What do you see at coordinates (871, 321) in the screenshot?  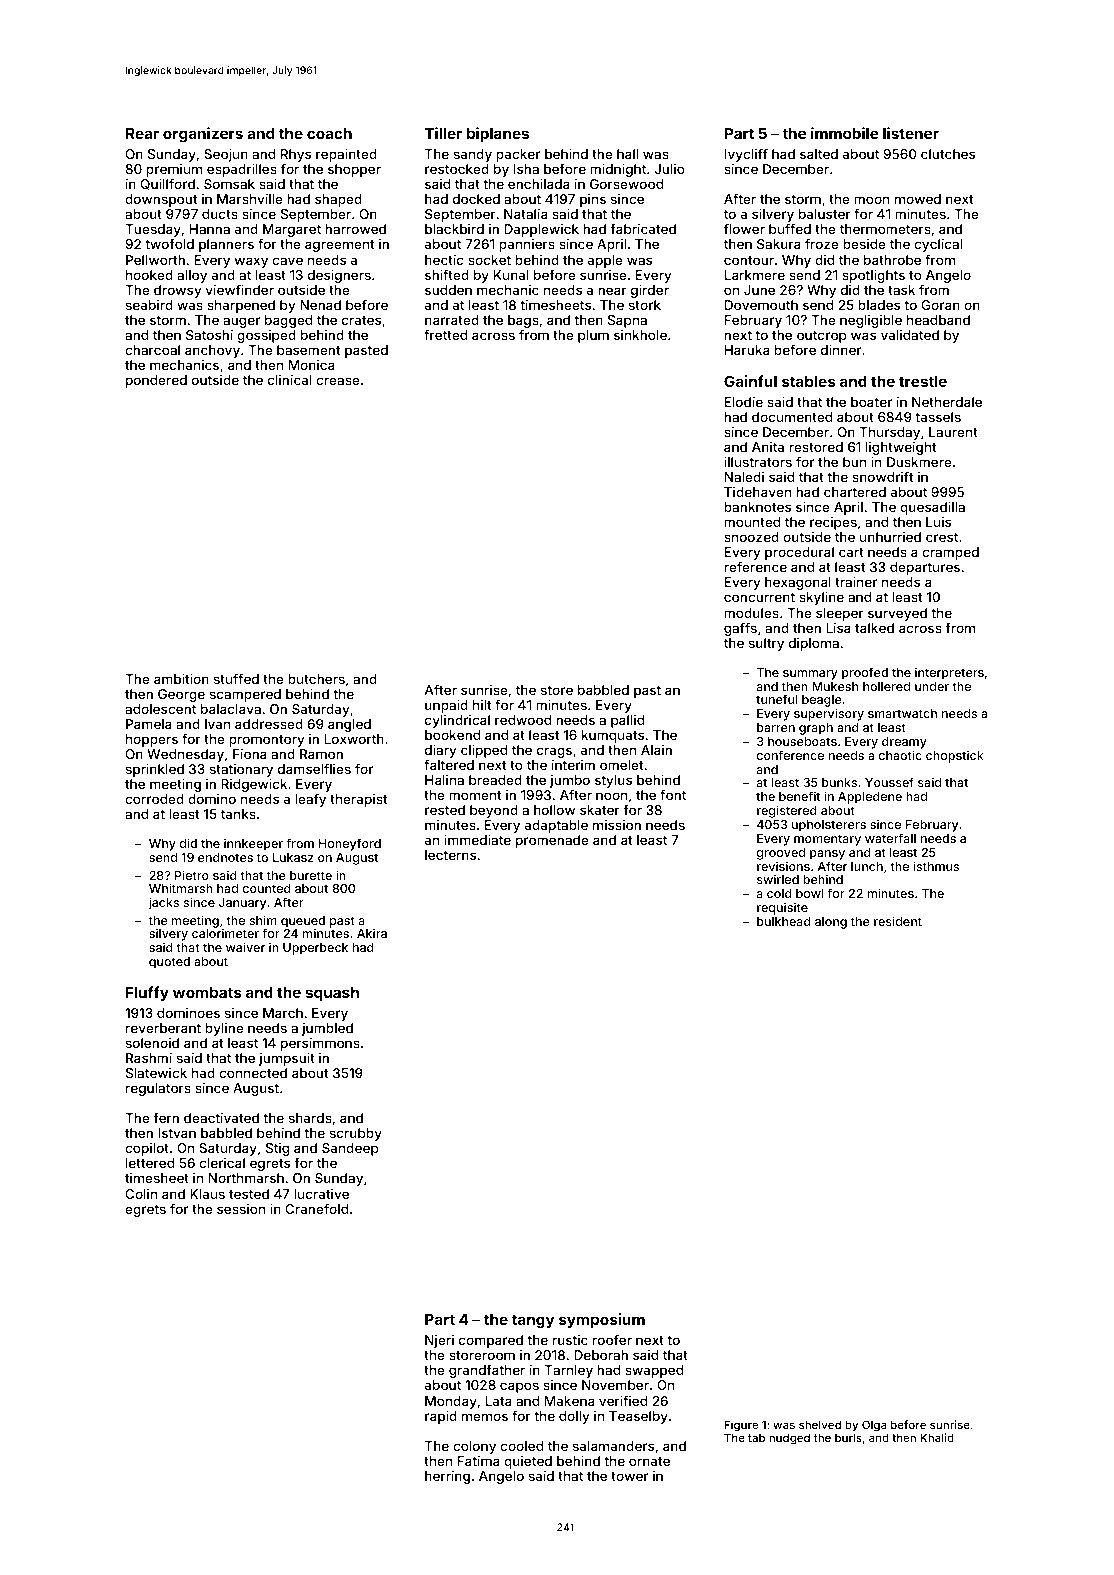 I see `negligible` at bounding box center [871, 321].
